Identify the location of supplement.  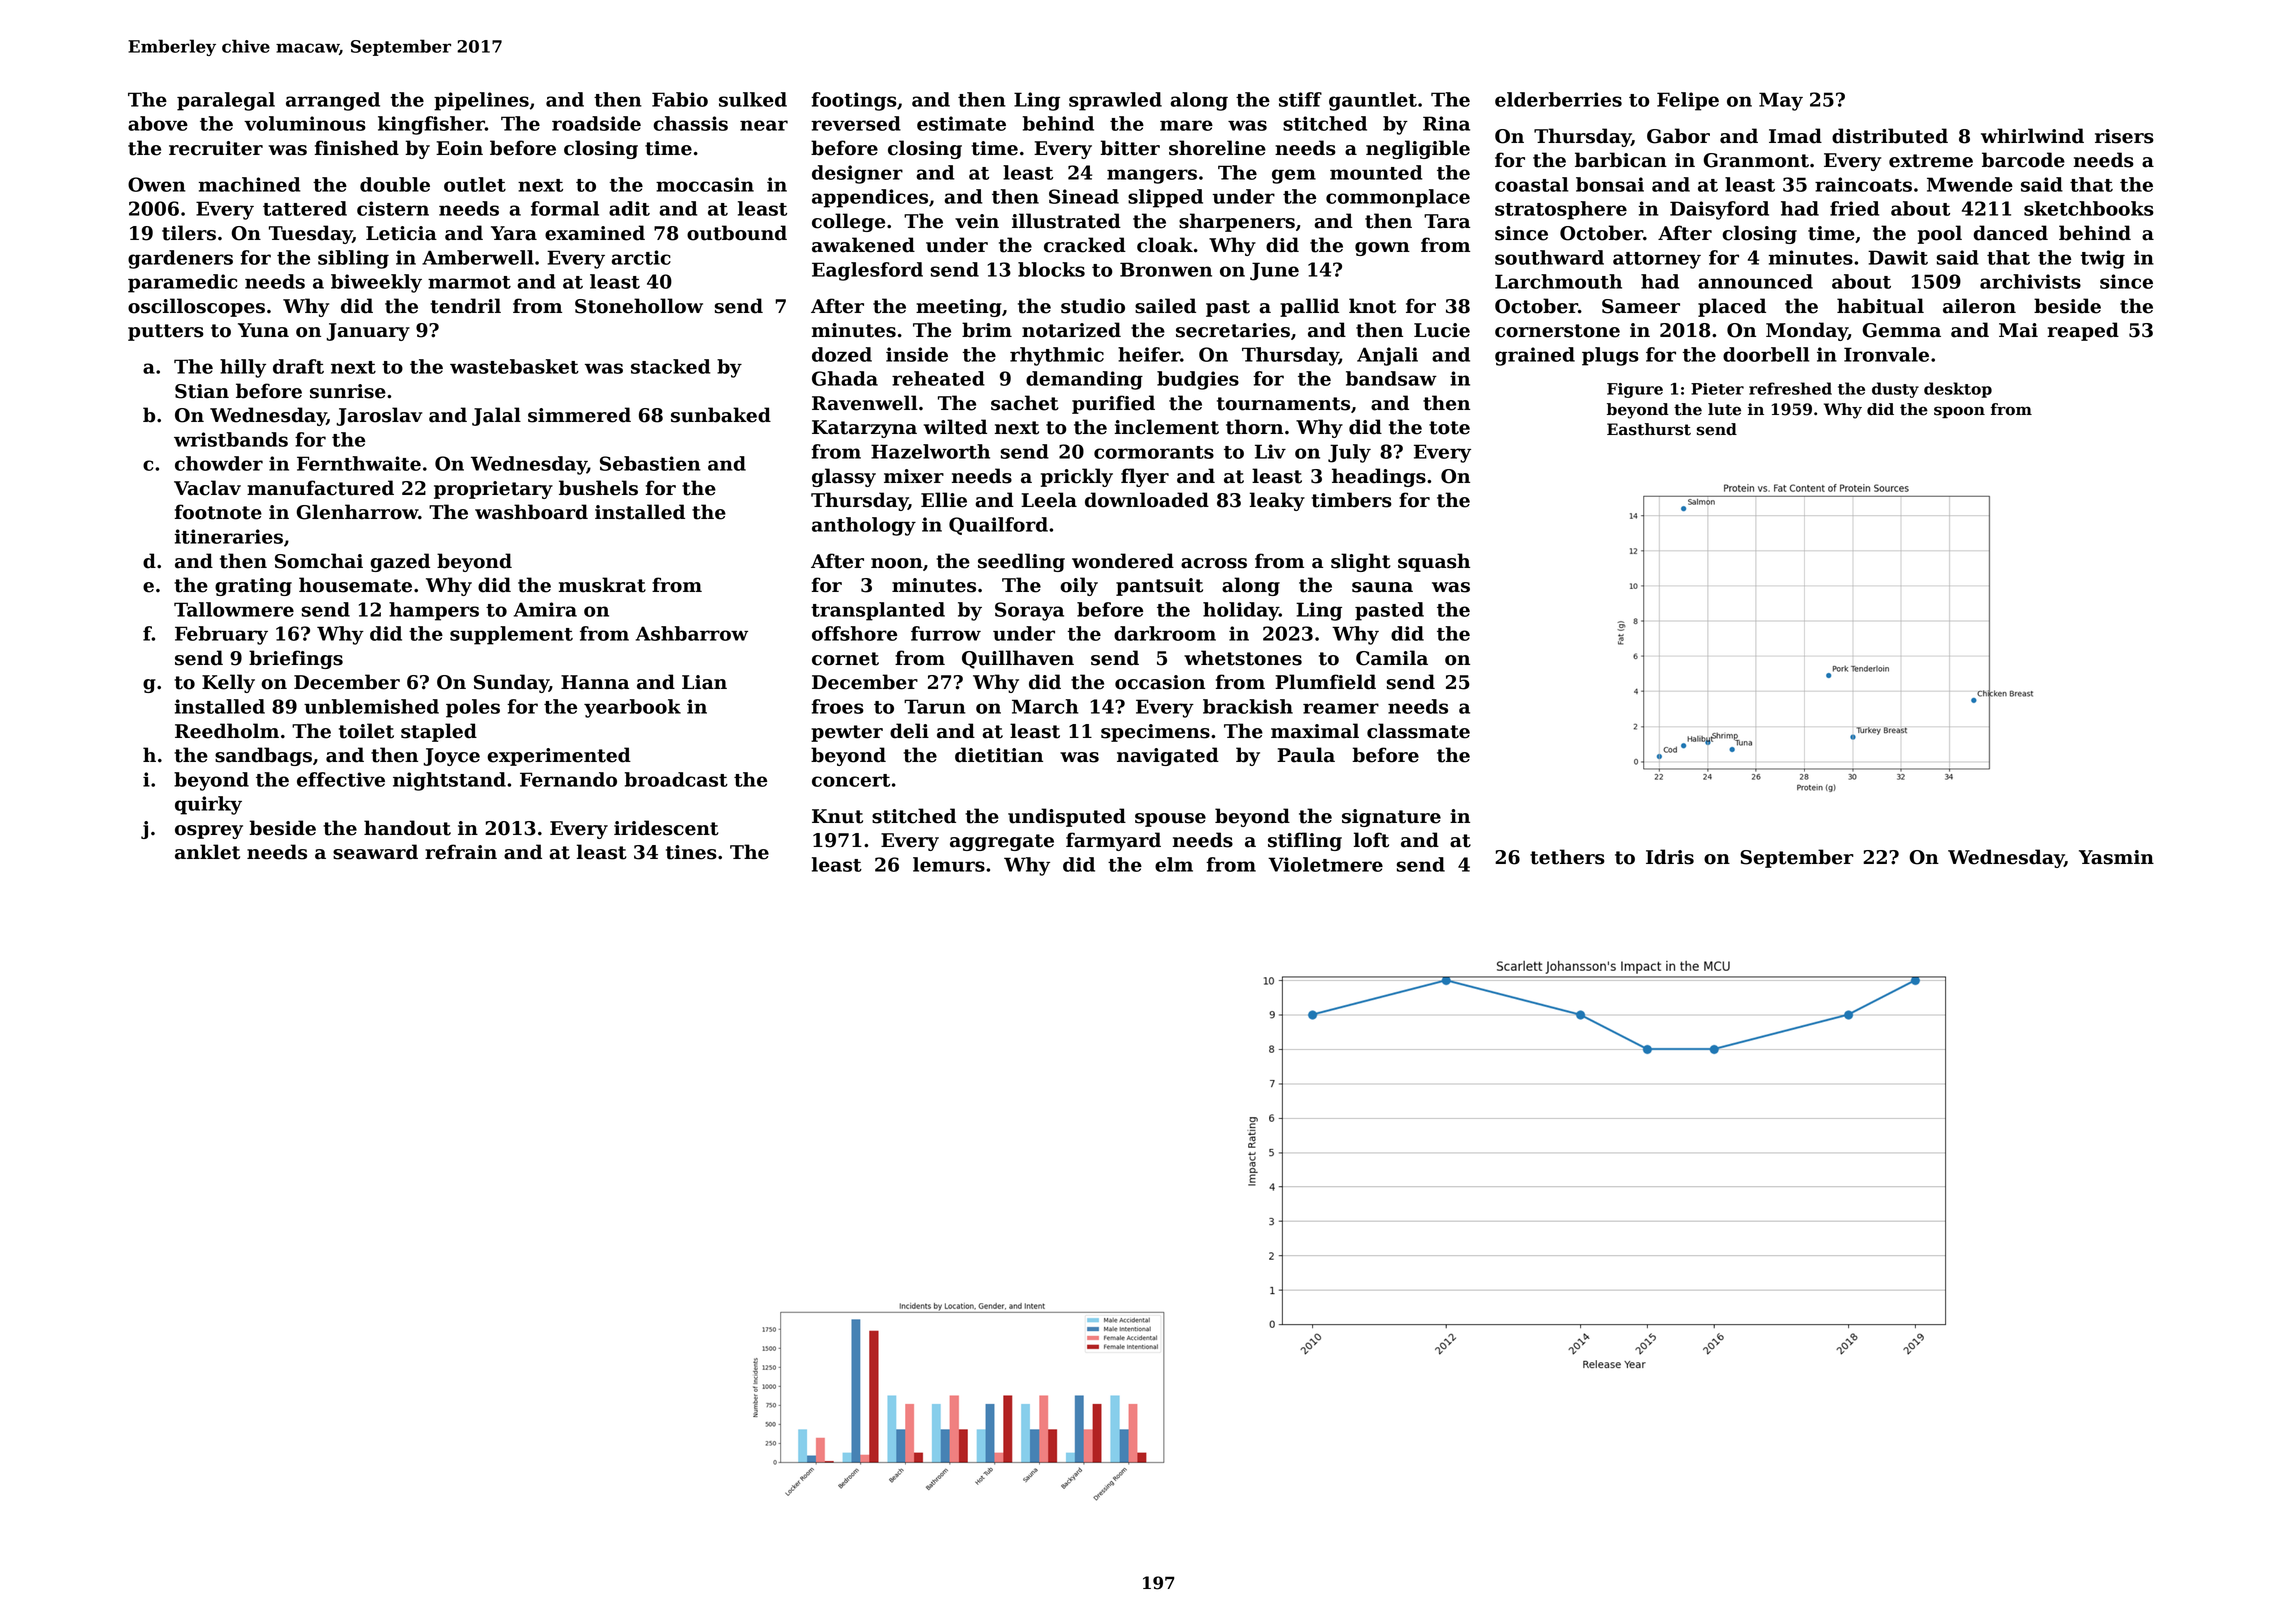
(511, 635).
